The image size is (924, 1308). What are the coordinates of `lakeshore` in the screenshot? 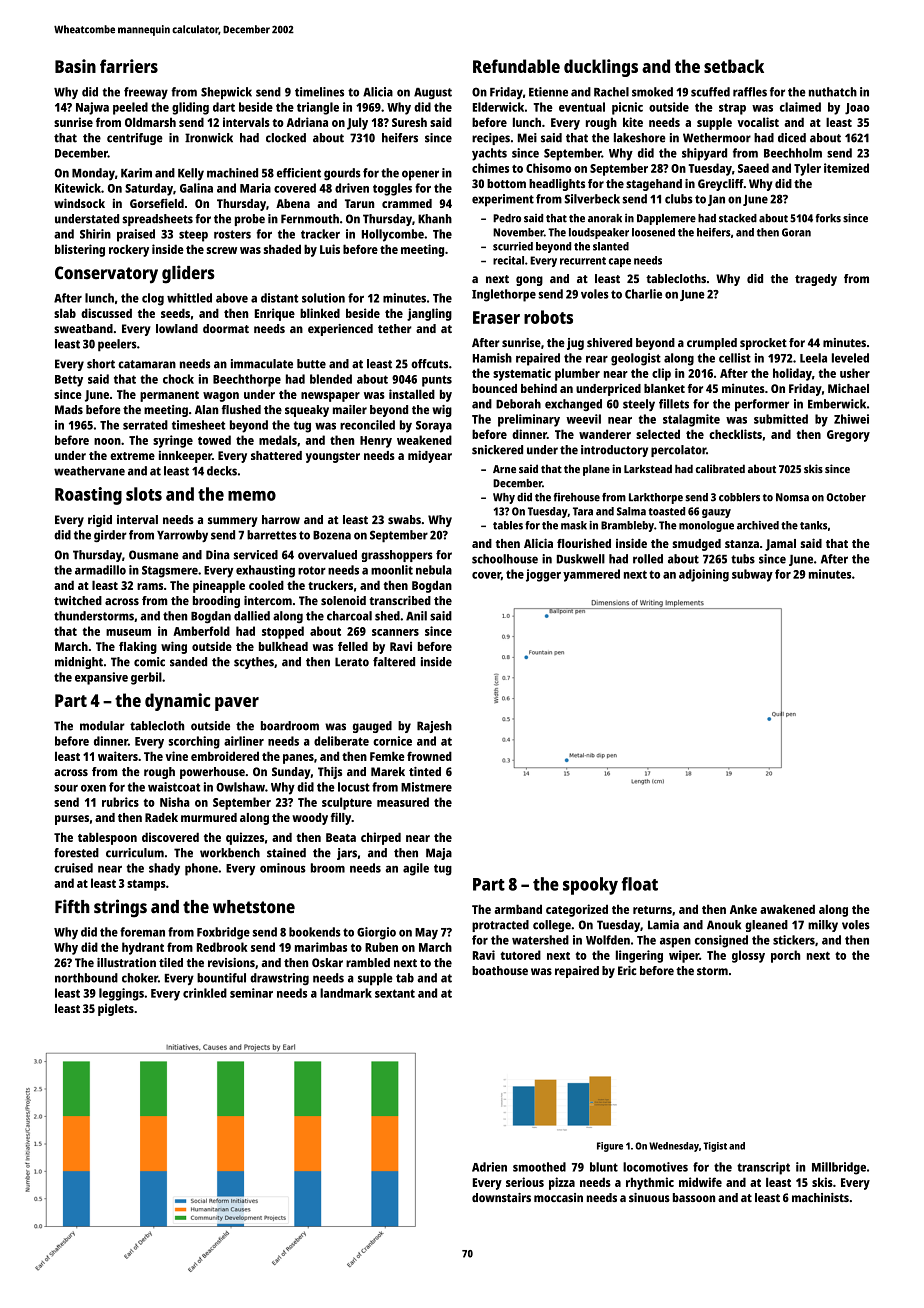 It's located at (640, 138).
